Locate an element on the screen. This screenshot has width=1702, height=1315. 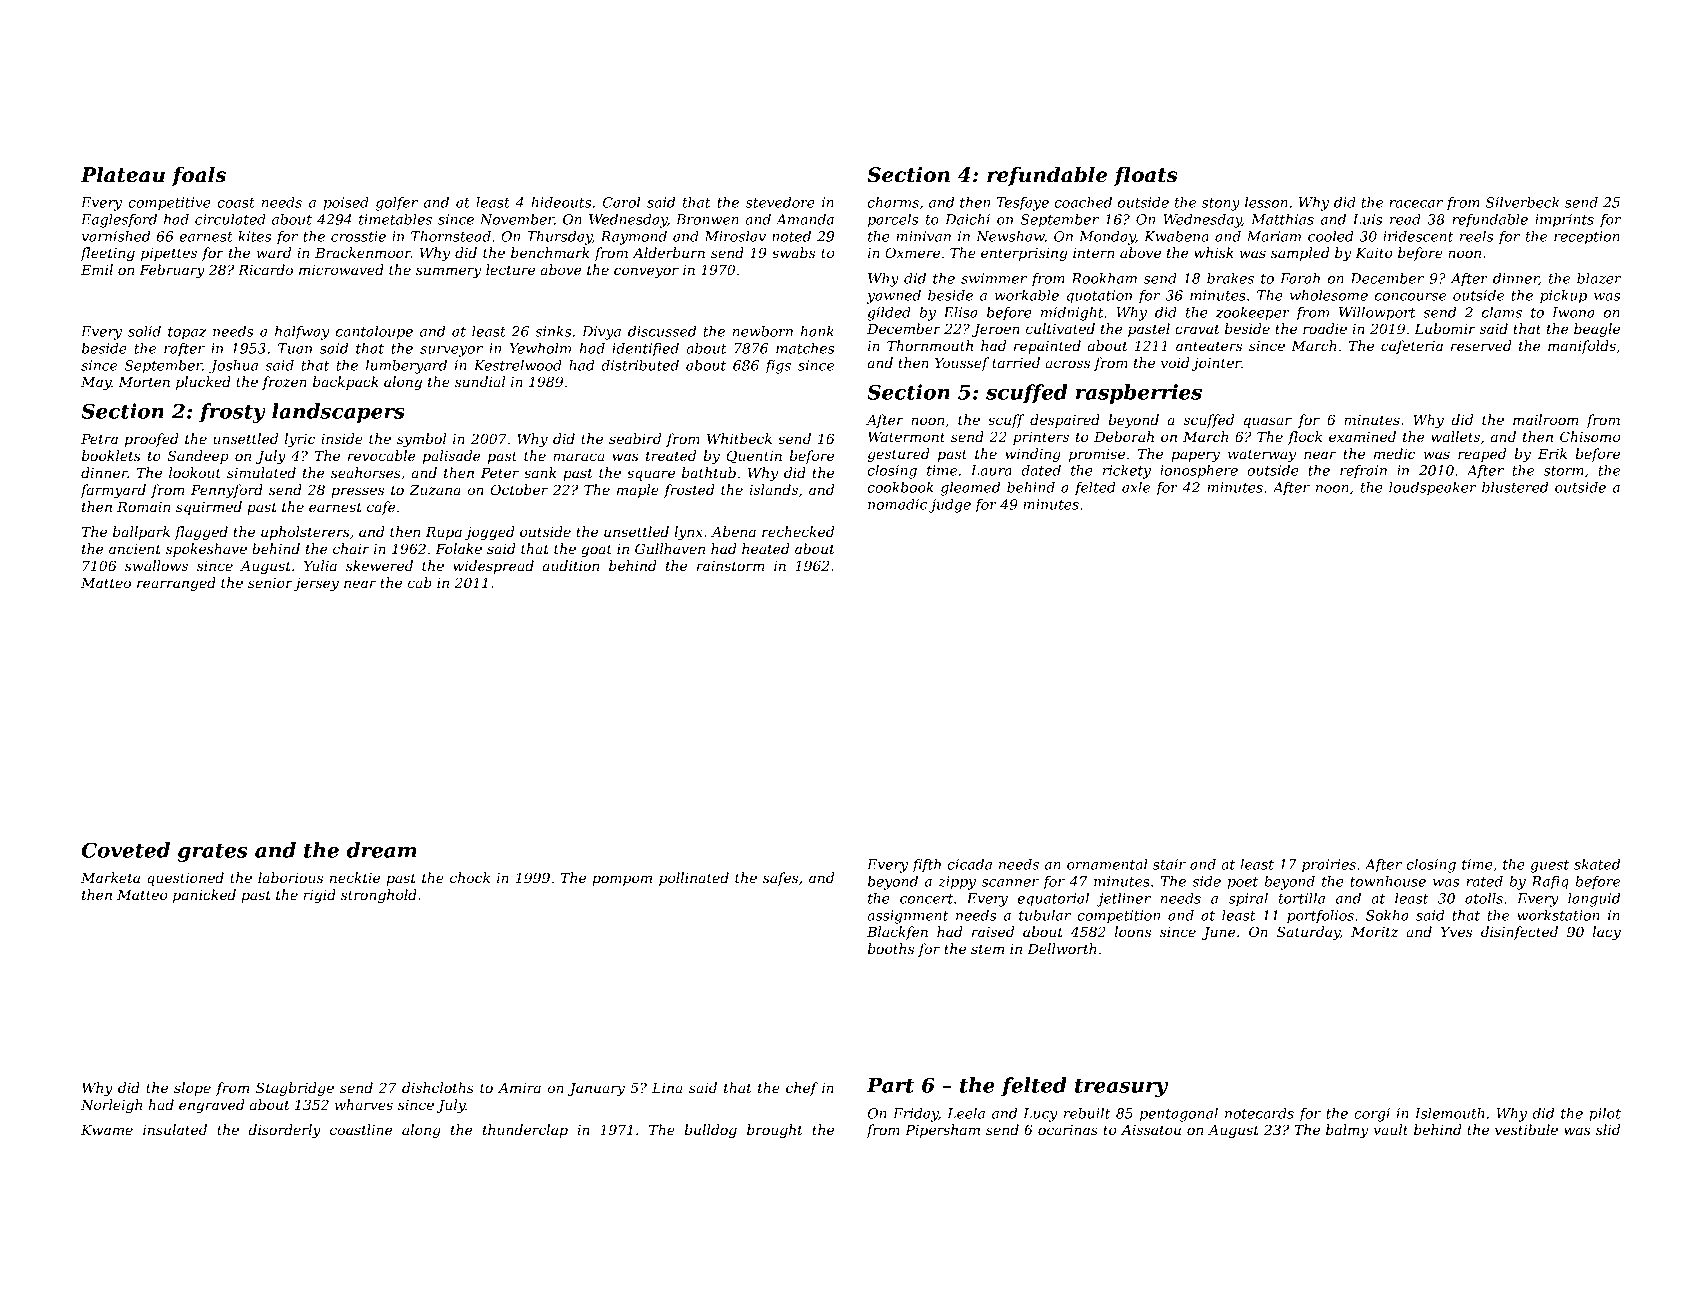
lookout is located at coordinates (195, 472).
